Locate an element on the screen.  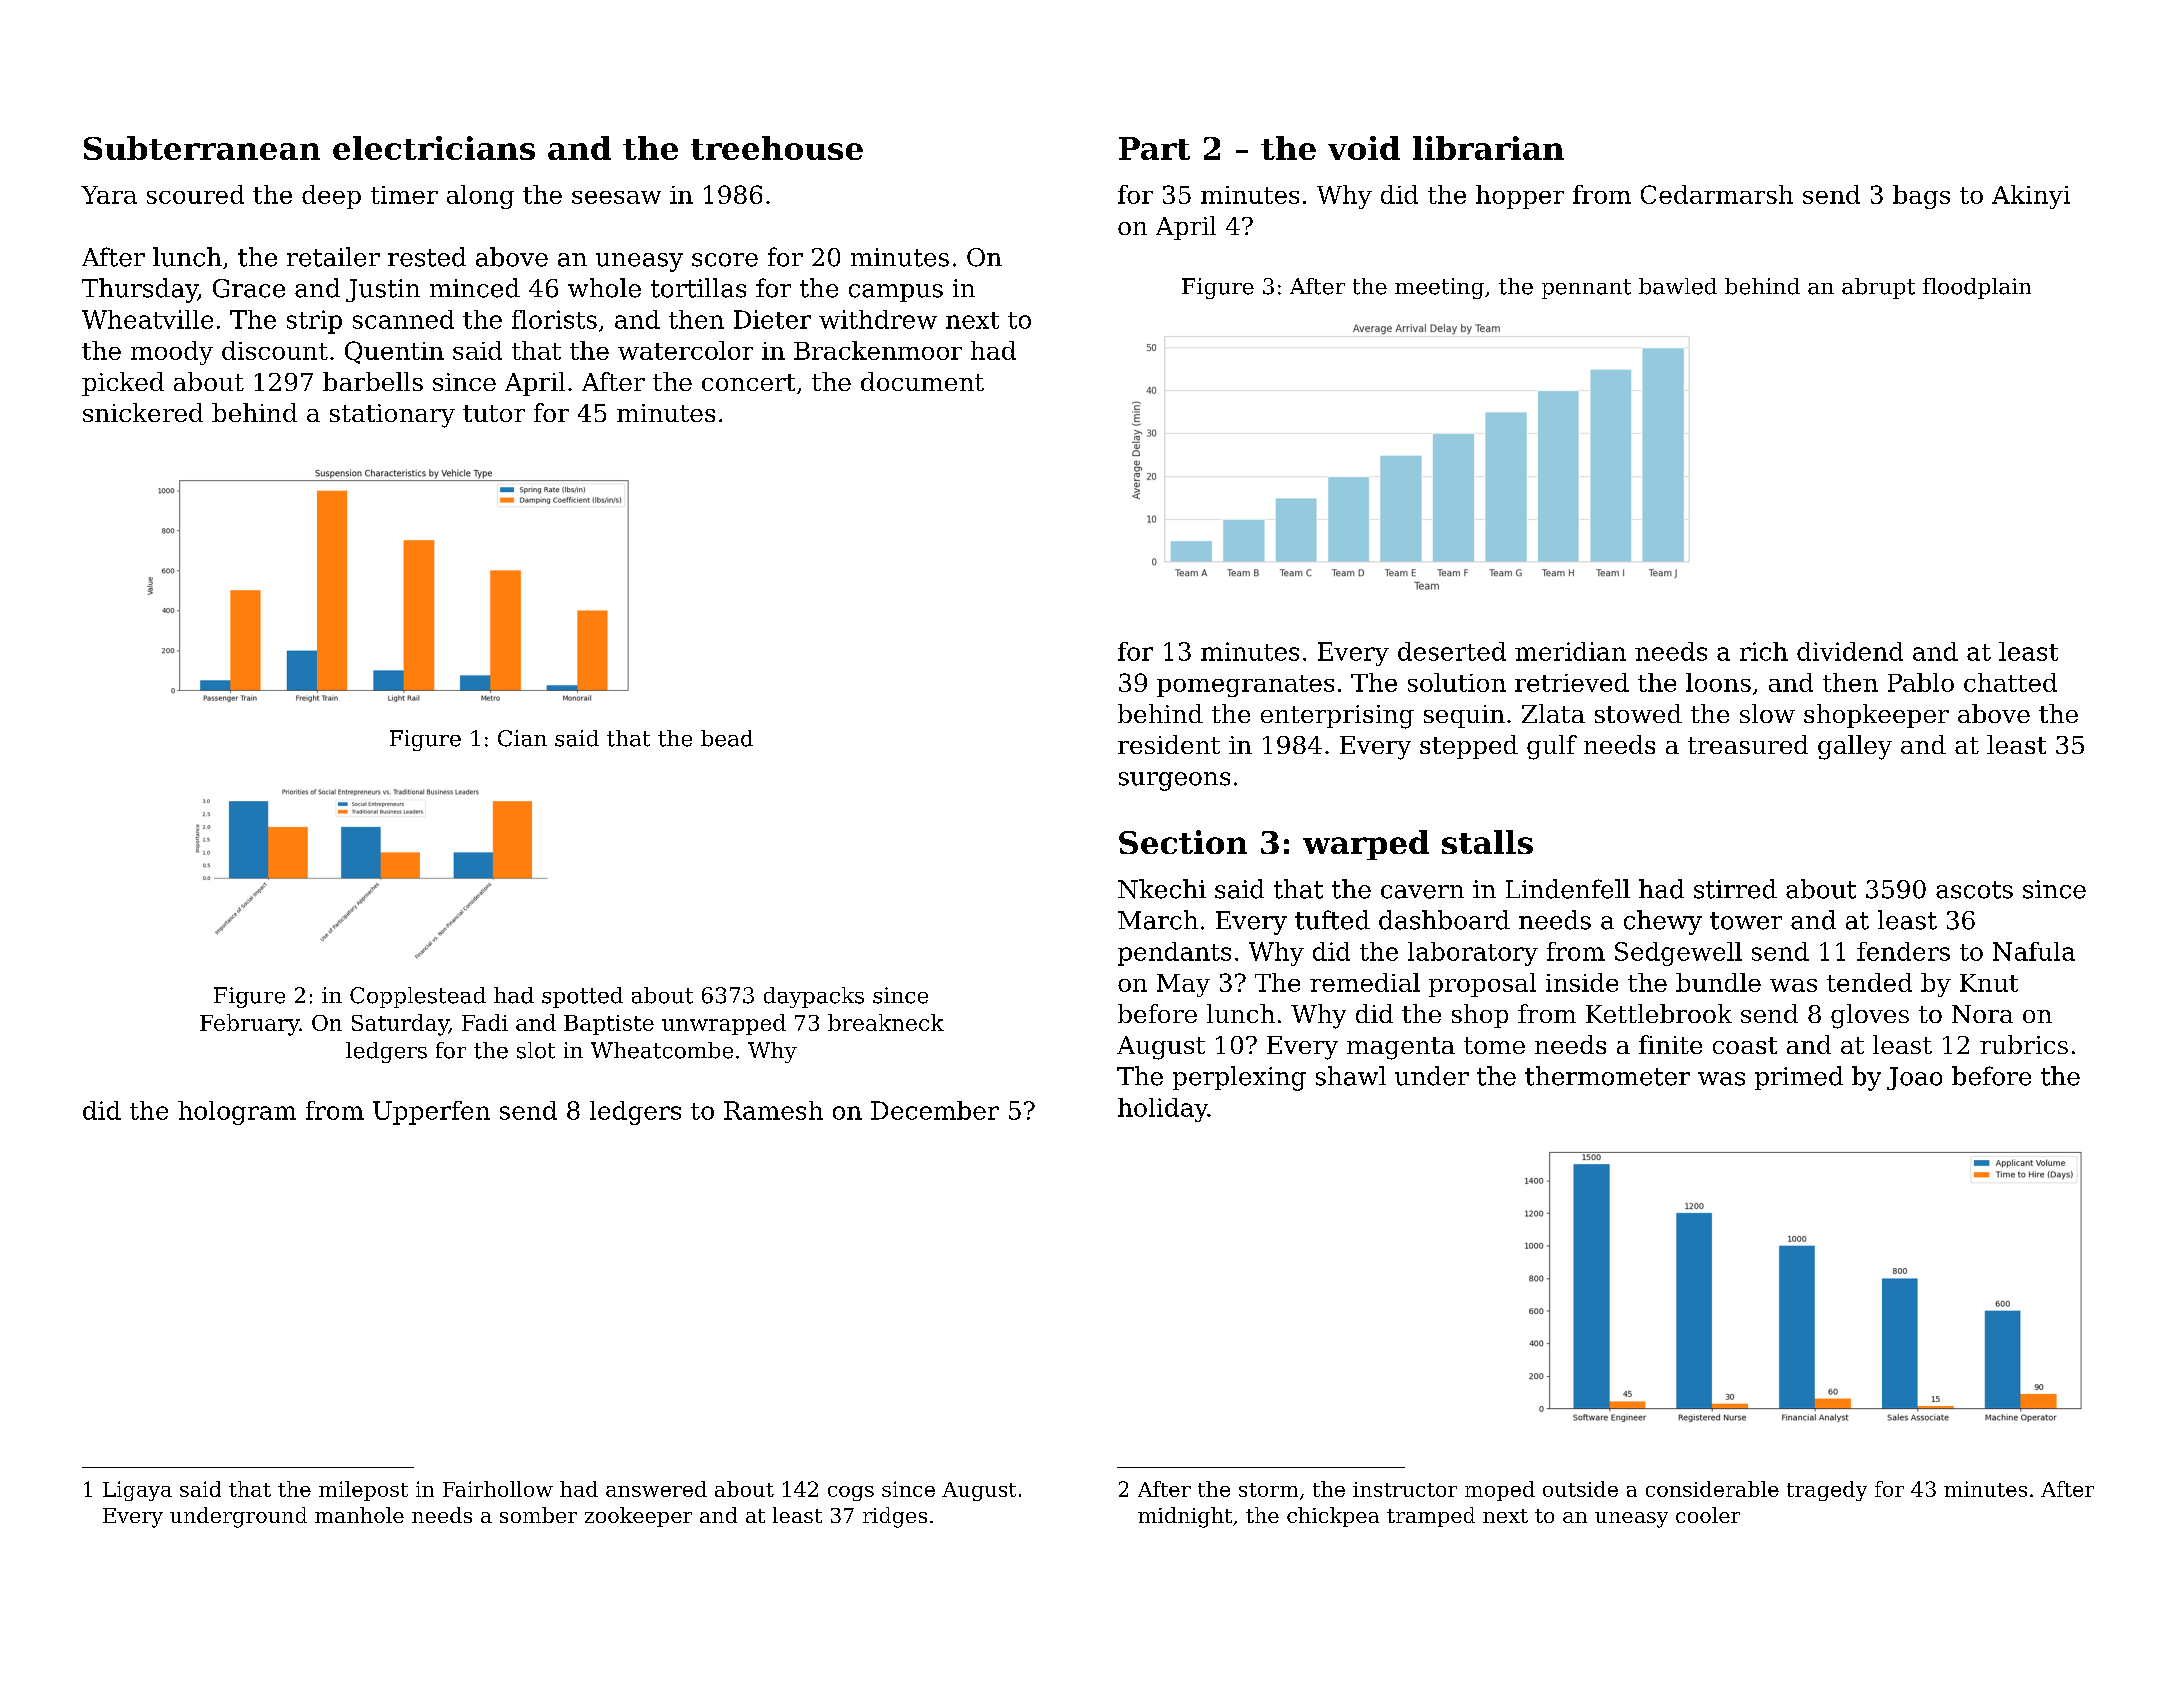
milepost is located at coordinates (363, 1491).
